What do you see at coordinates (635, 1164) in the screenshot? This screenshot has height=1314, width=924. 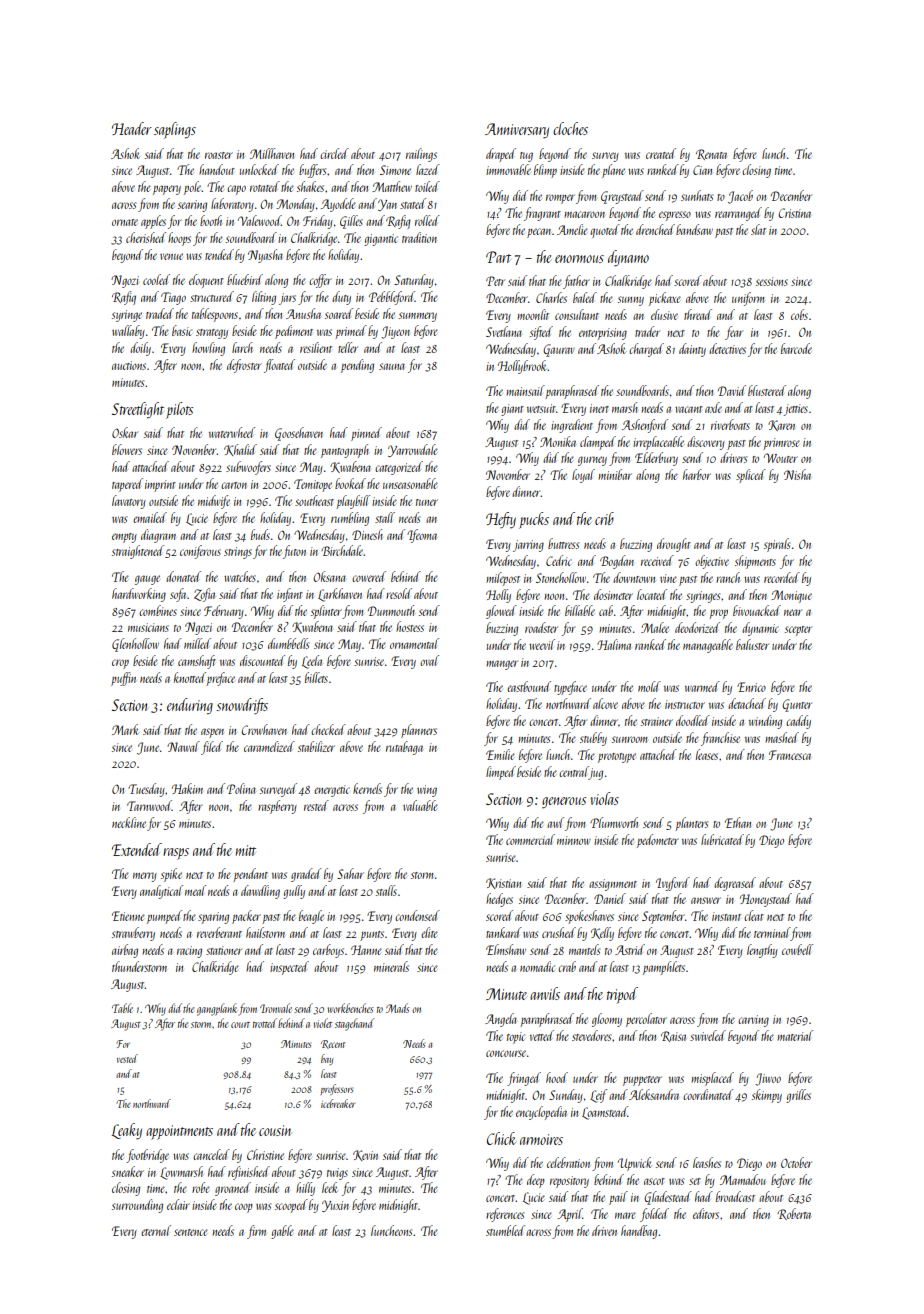 I see `Upwick` at bounding box center [635, 1164].
